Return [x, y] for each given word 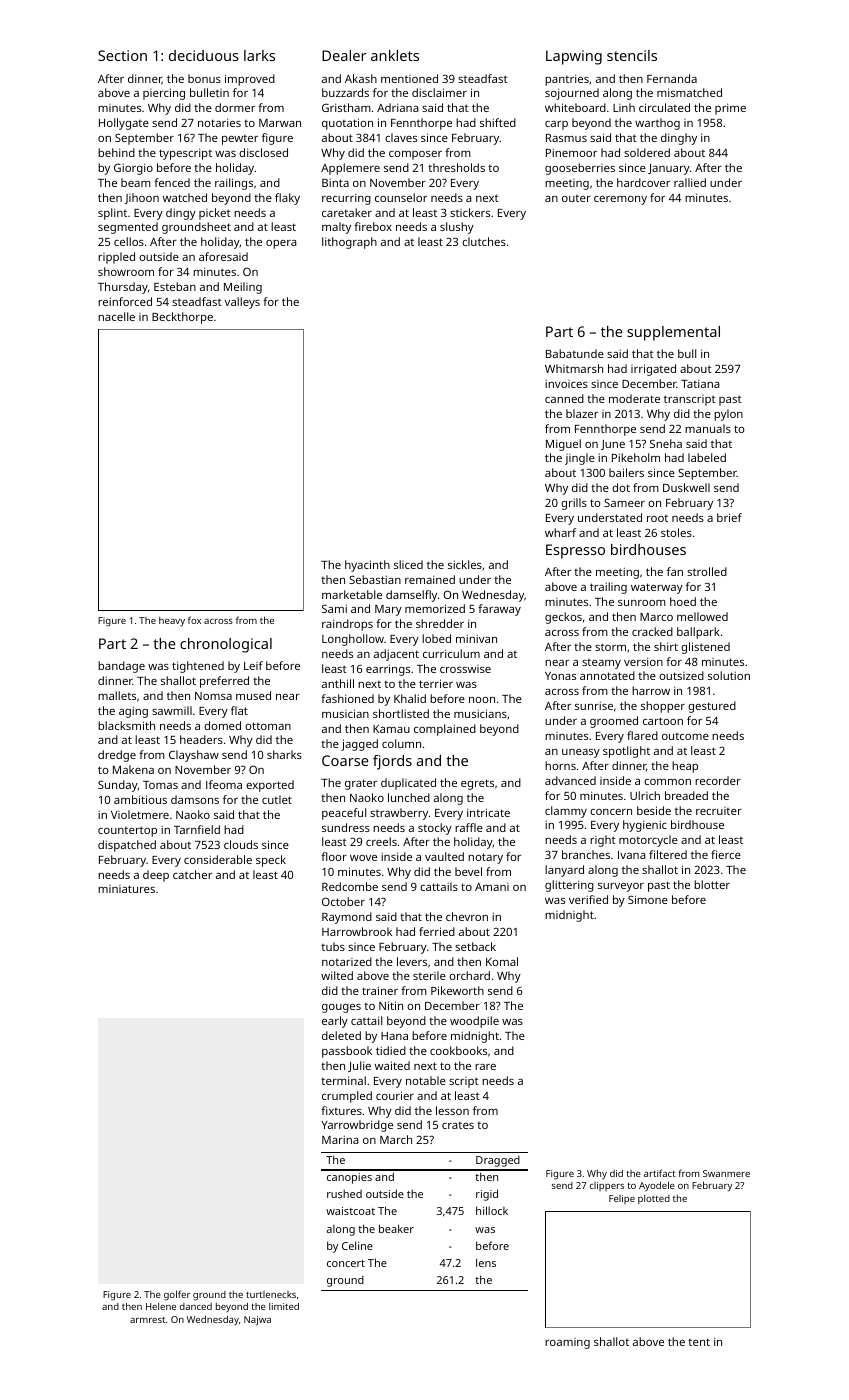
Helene [161, 1306]
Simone [648, 899]
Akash [361, 78]
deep [156, 876]
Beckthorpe [182, 318]
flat [239, 710]
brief [729, 517]
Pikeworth [457, 990]
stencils [632, 55]
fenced [172, 182]
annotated [607, 675]
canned [564, 398]
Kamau [391, 729]
